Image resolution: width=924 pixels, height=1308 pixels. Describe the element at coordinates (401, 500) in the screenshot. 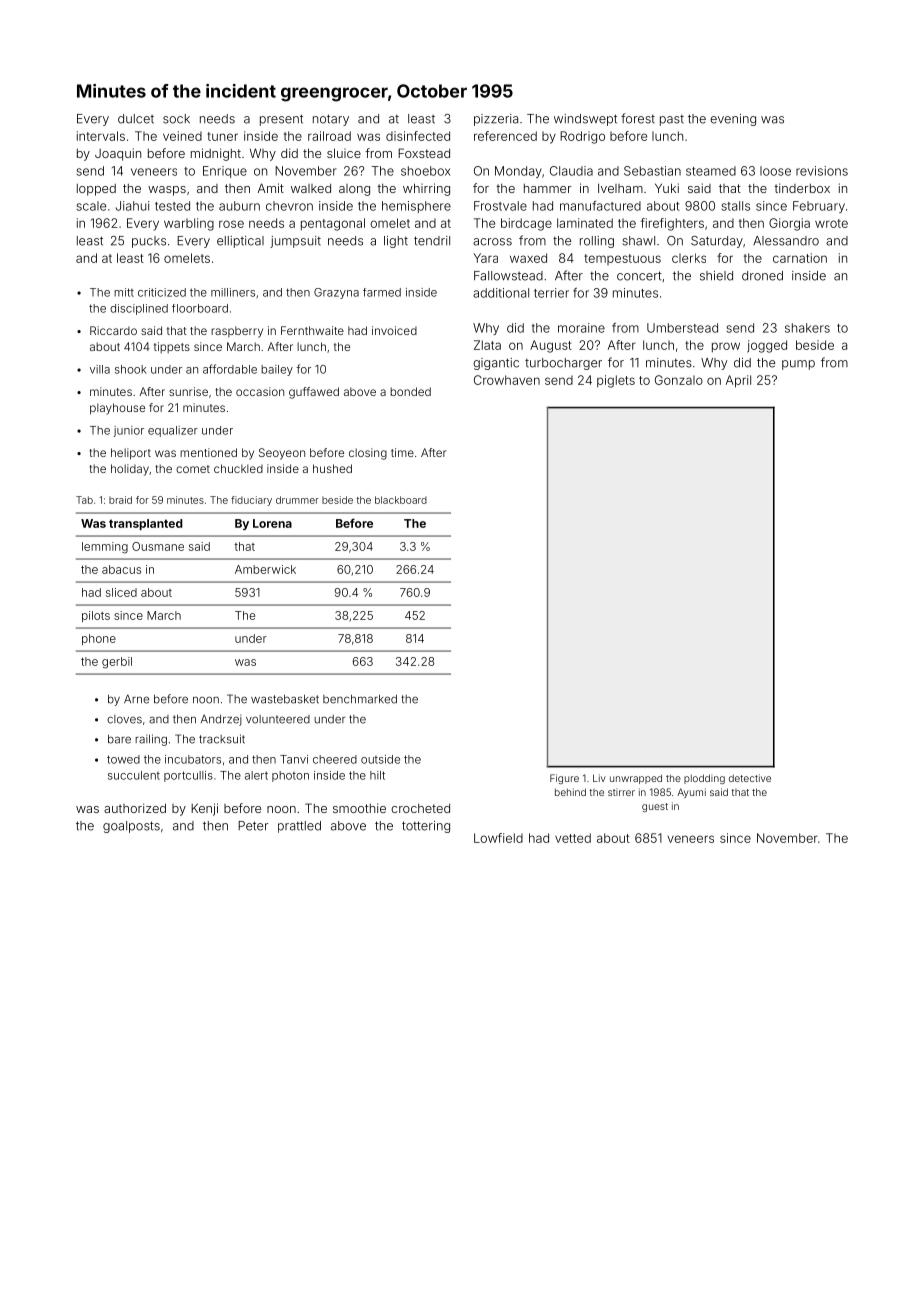

I see `blackboard` at that location.
